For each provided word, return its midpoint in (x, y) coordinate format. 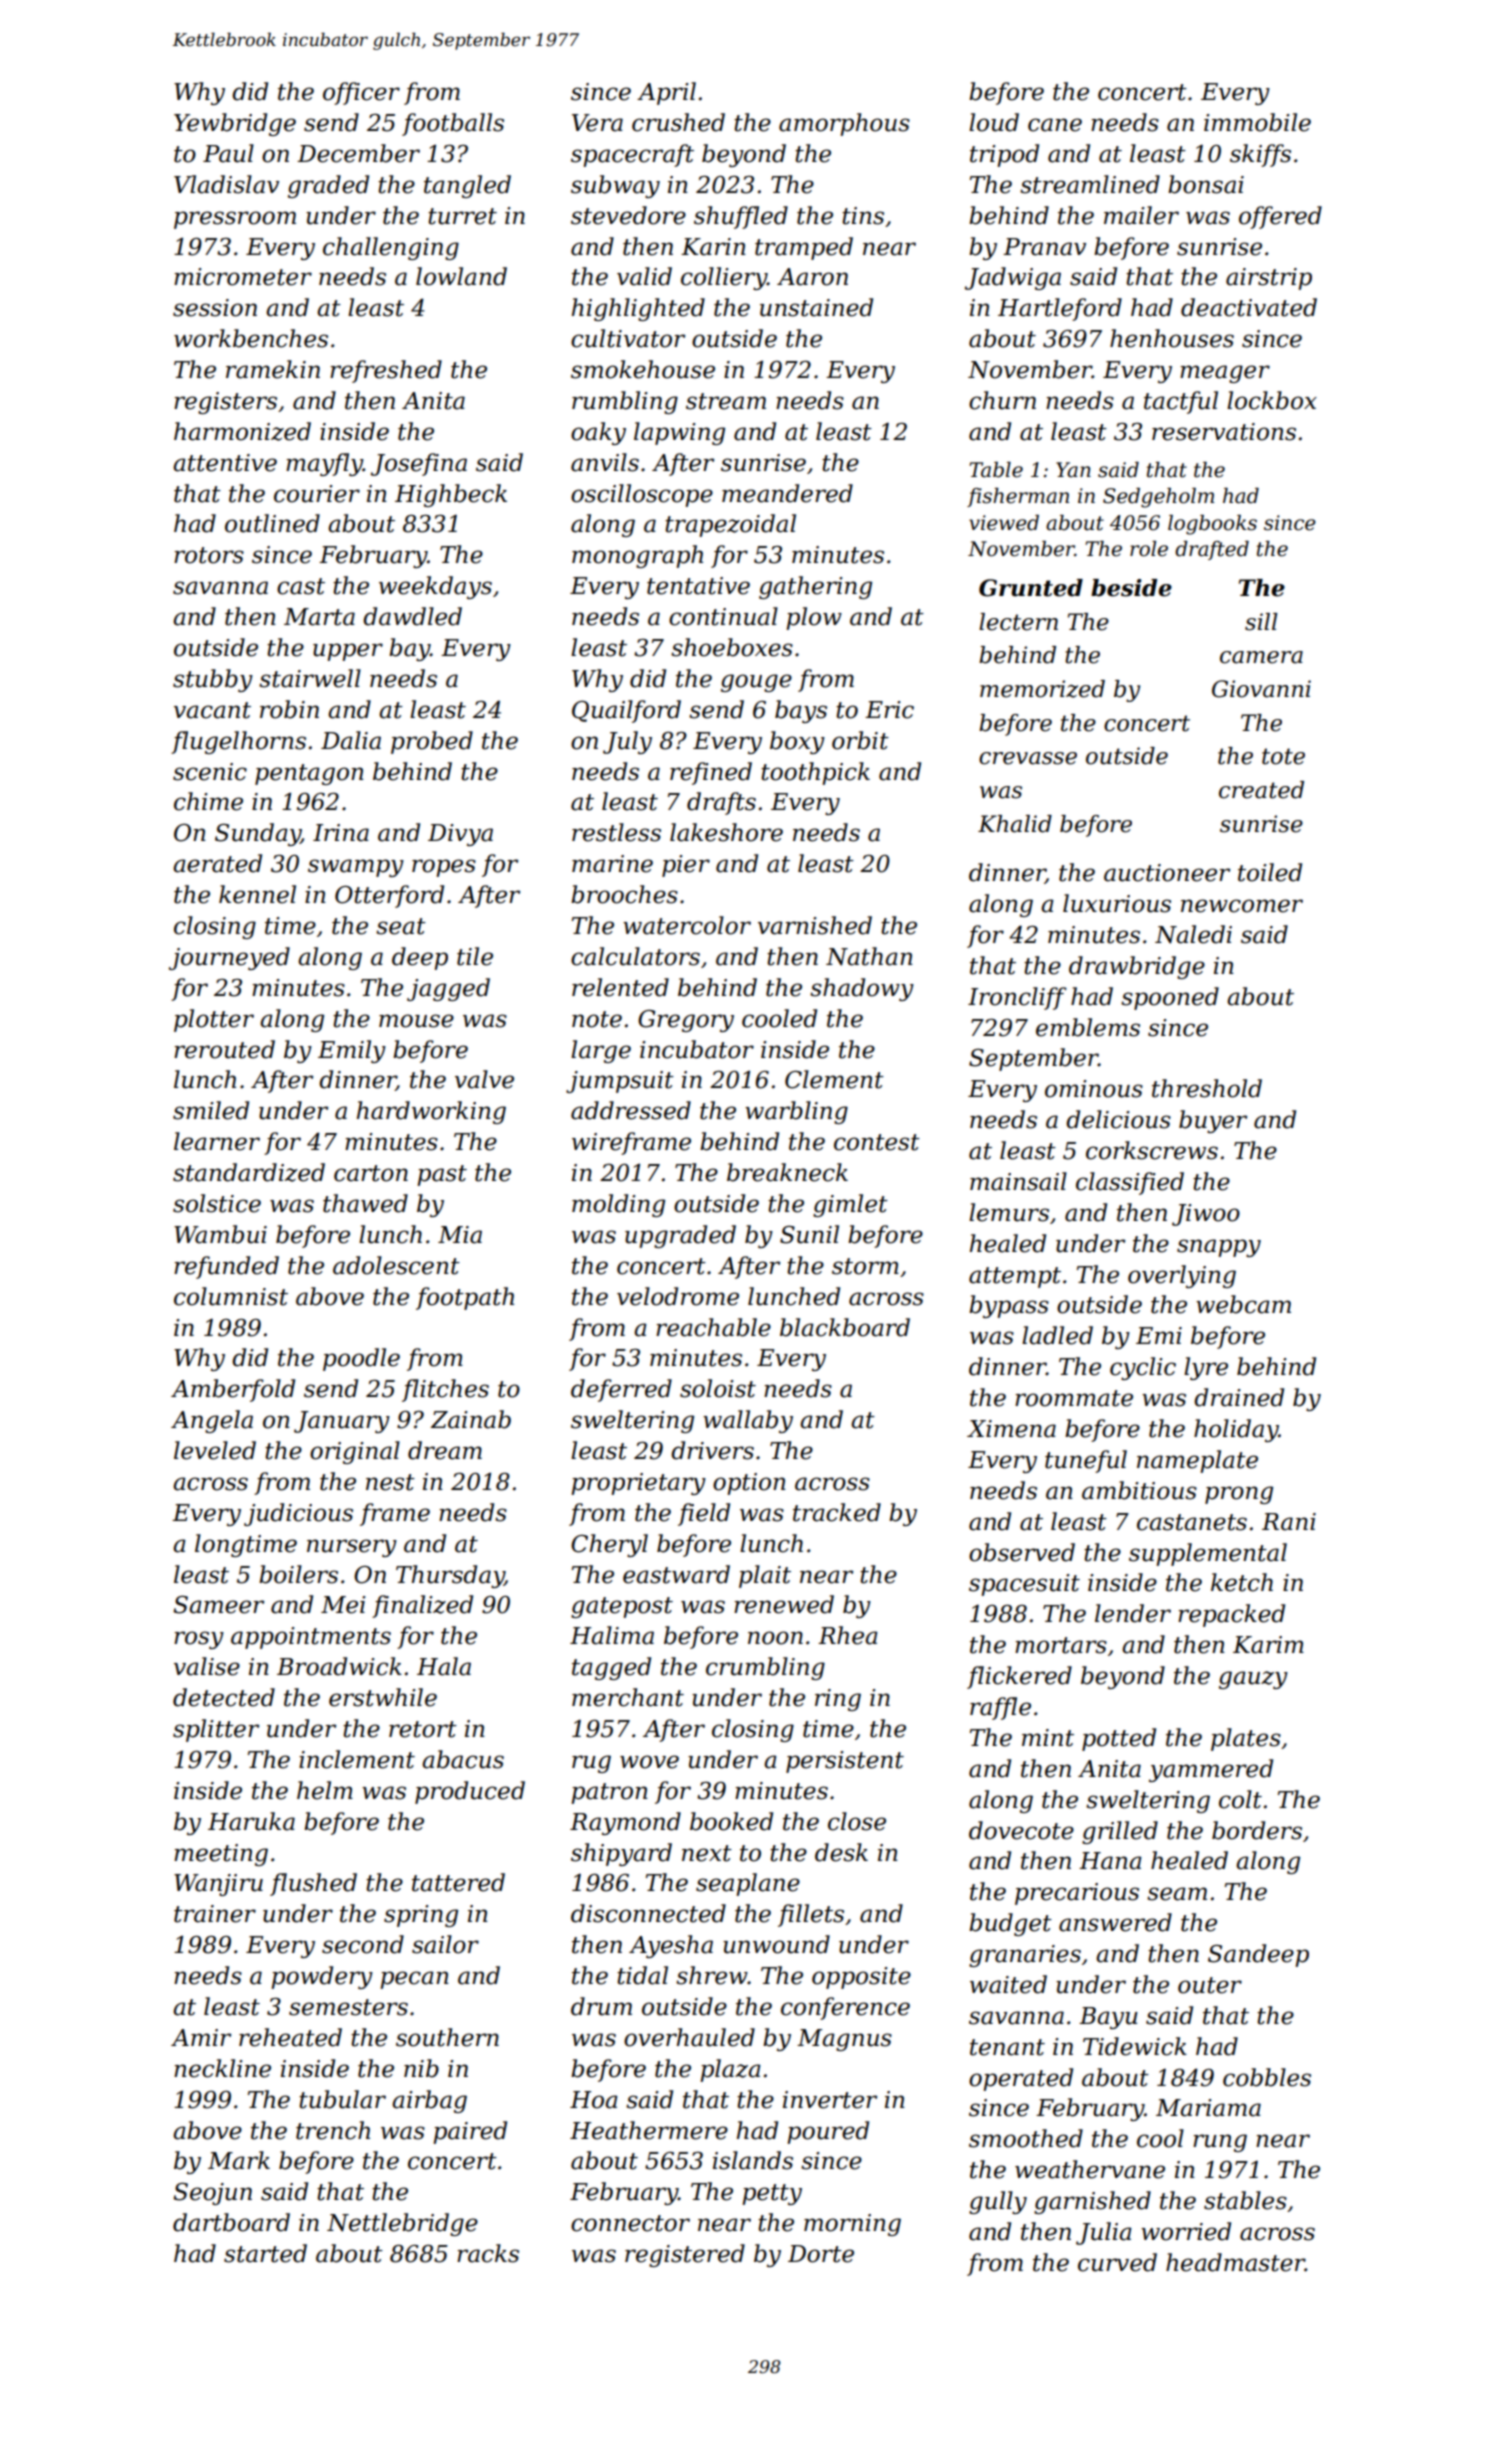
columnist (231, 1296)
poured (828, 2132)
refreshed (386, 371)
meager (1225, 374)
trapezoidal (730, 525)
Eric (889, 710)
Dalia (351, 740)
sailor (445, 1944)
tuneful (1086, 1461)
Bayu (1108, 2018)
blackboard (845, 1327)
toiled (1270, 872)
